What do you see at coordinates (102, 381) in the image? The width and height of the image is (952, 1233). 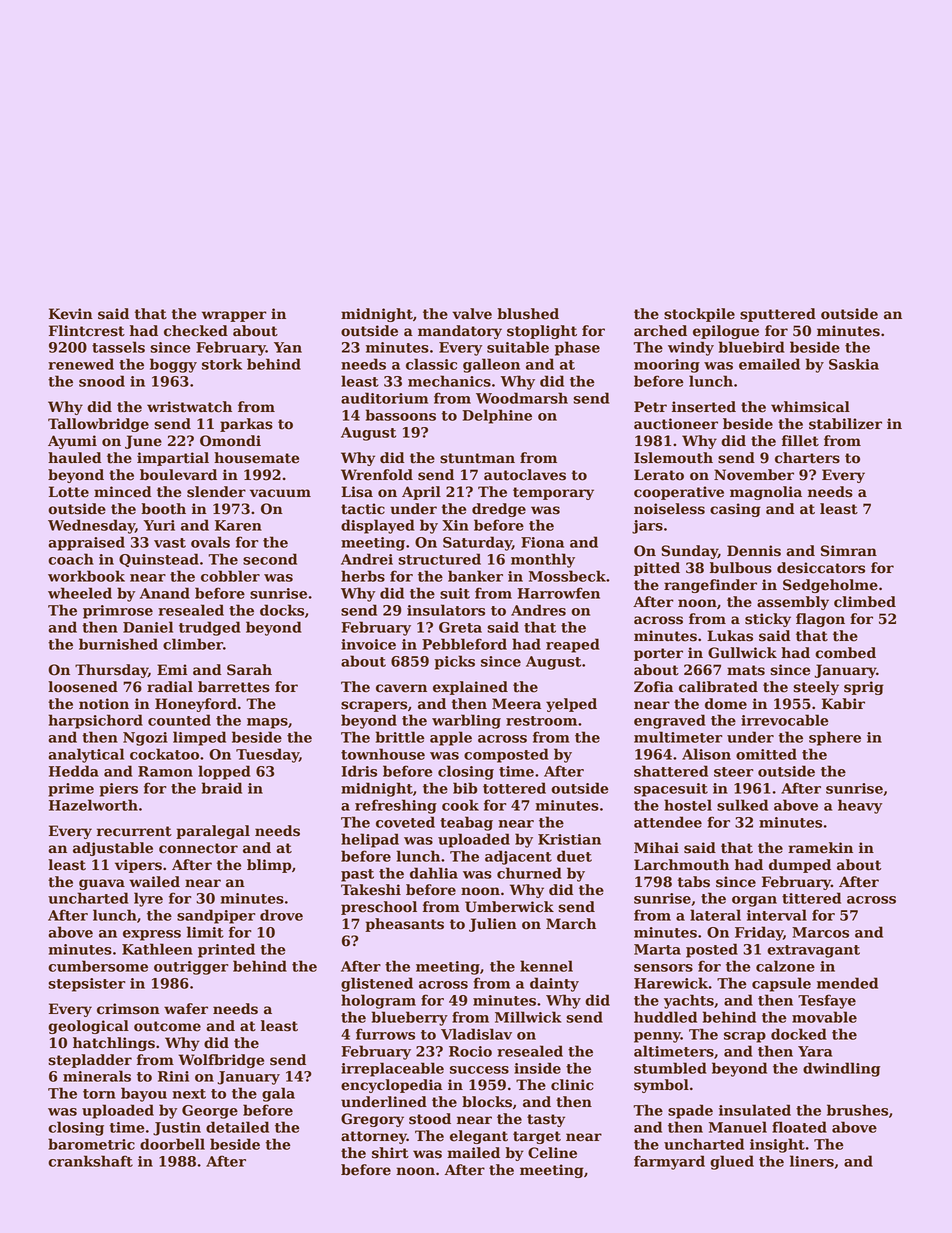 I see `snood` at bounding box center [102, 381].
